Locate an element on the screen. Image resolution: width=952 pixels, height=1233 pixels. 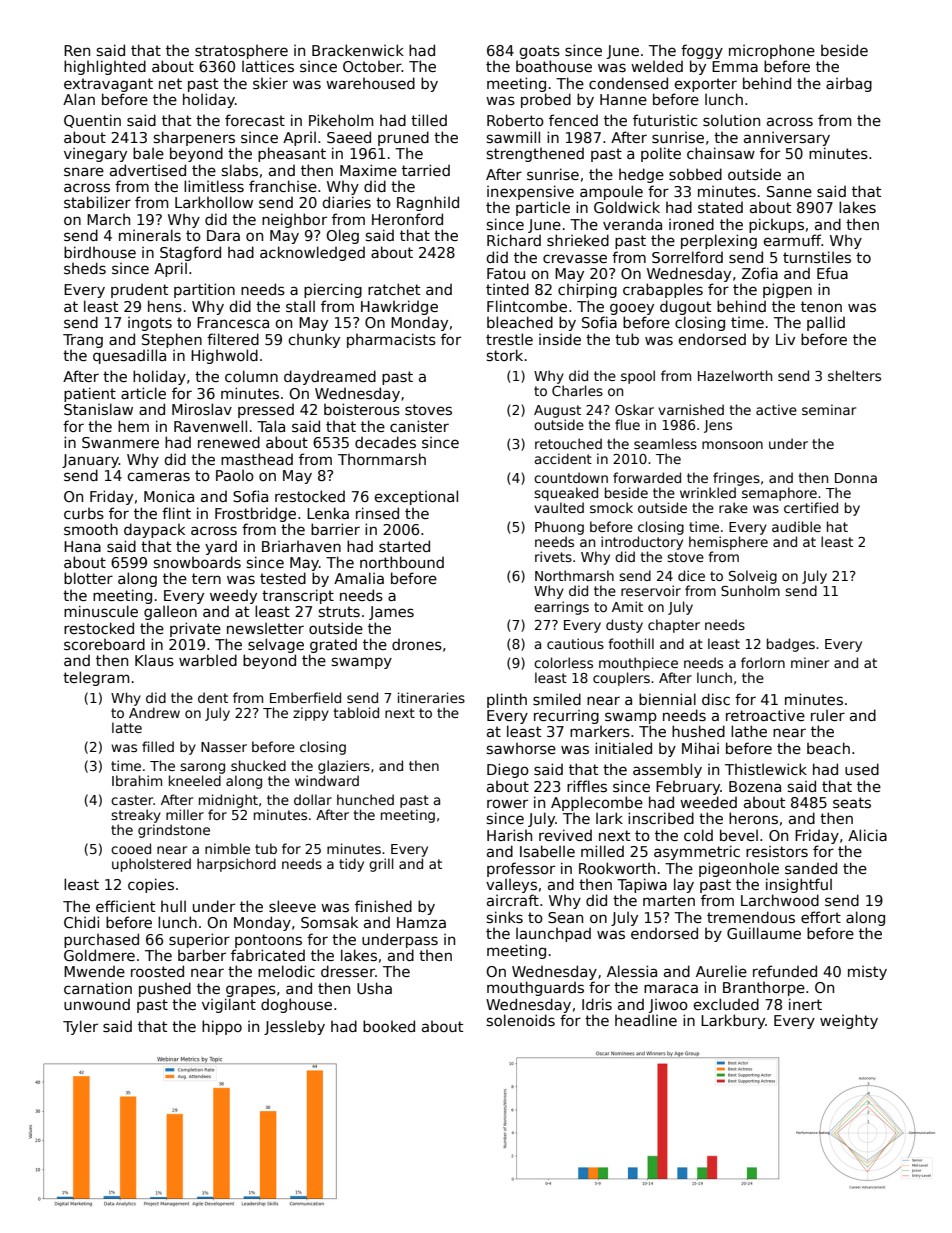
Bozena is located at coordinates (755, 786).
